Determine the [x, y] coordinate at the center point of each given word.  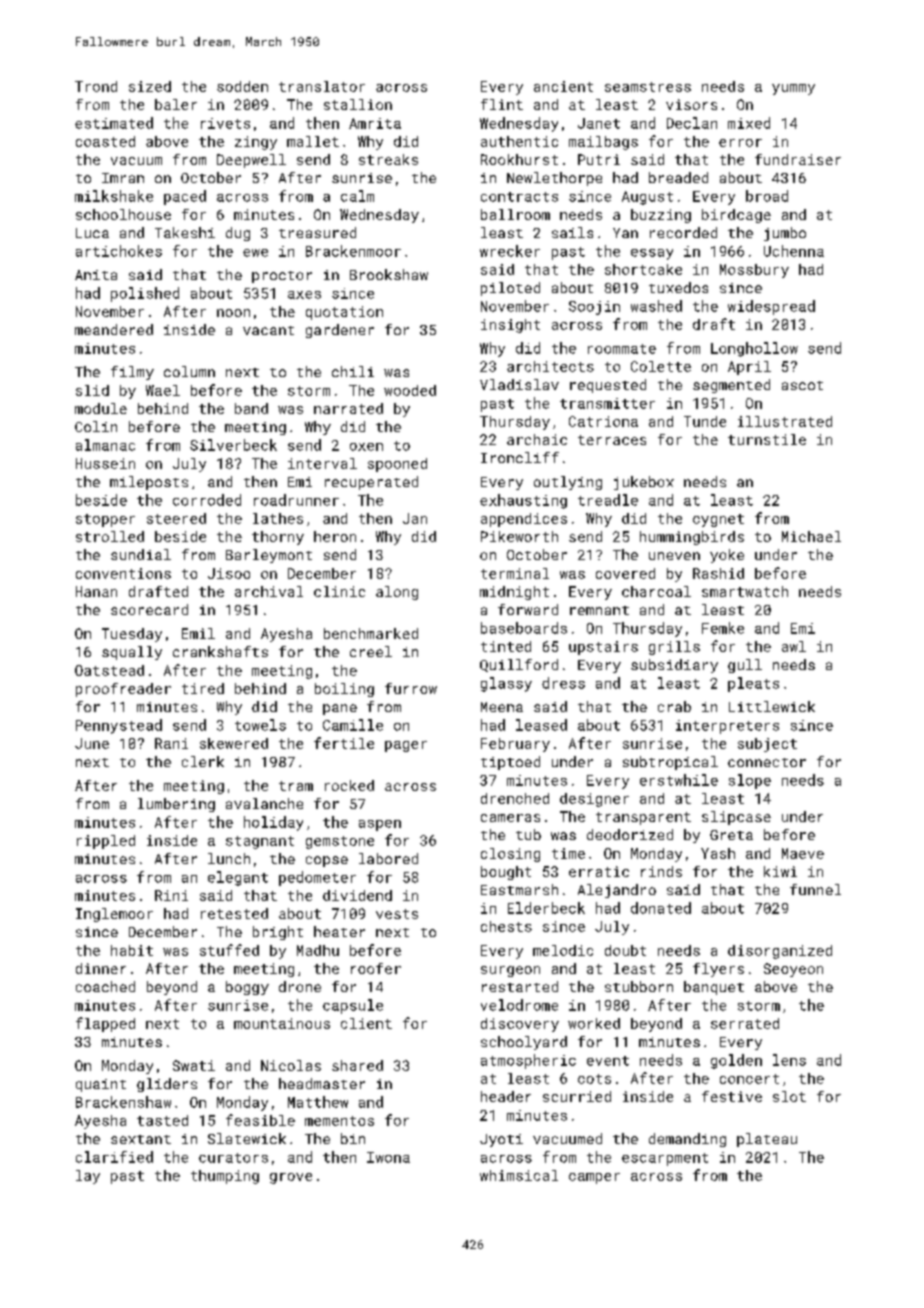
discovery [520, 1025]
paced [185, 197]
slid [92, 390]
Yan [625, 233]
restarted [520, 986]
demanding [687, 1140]
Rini [171, 895]
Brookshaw [389, 274]
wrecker [510, 251]
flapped [105, 1024]
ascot [802, 385]
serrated [745, 1023]
